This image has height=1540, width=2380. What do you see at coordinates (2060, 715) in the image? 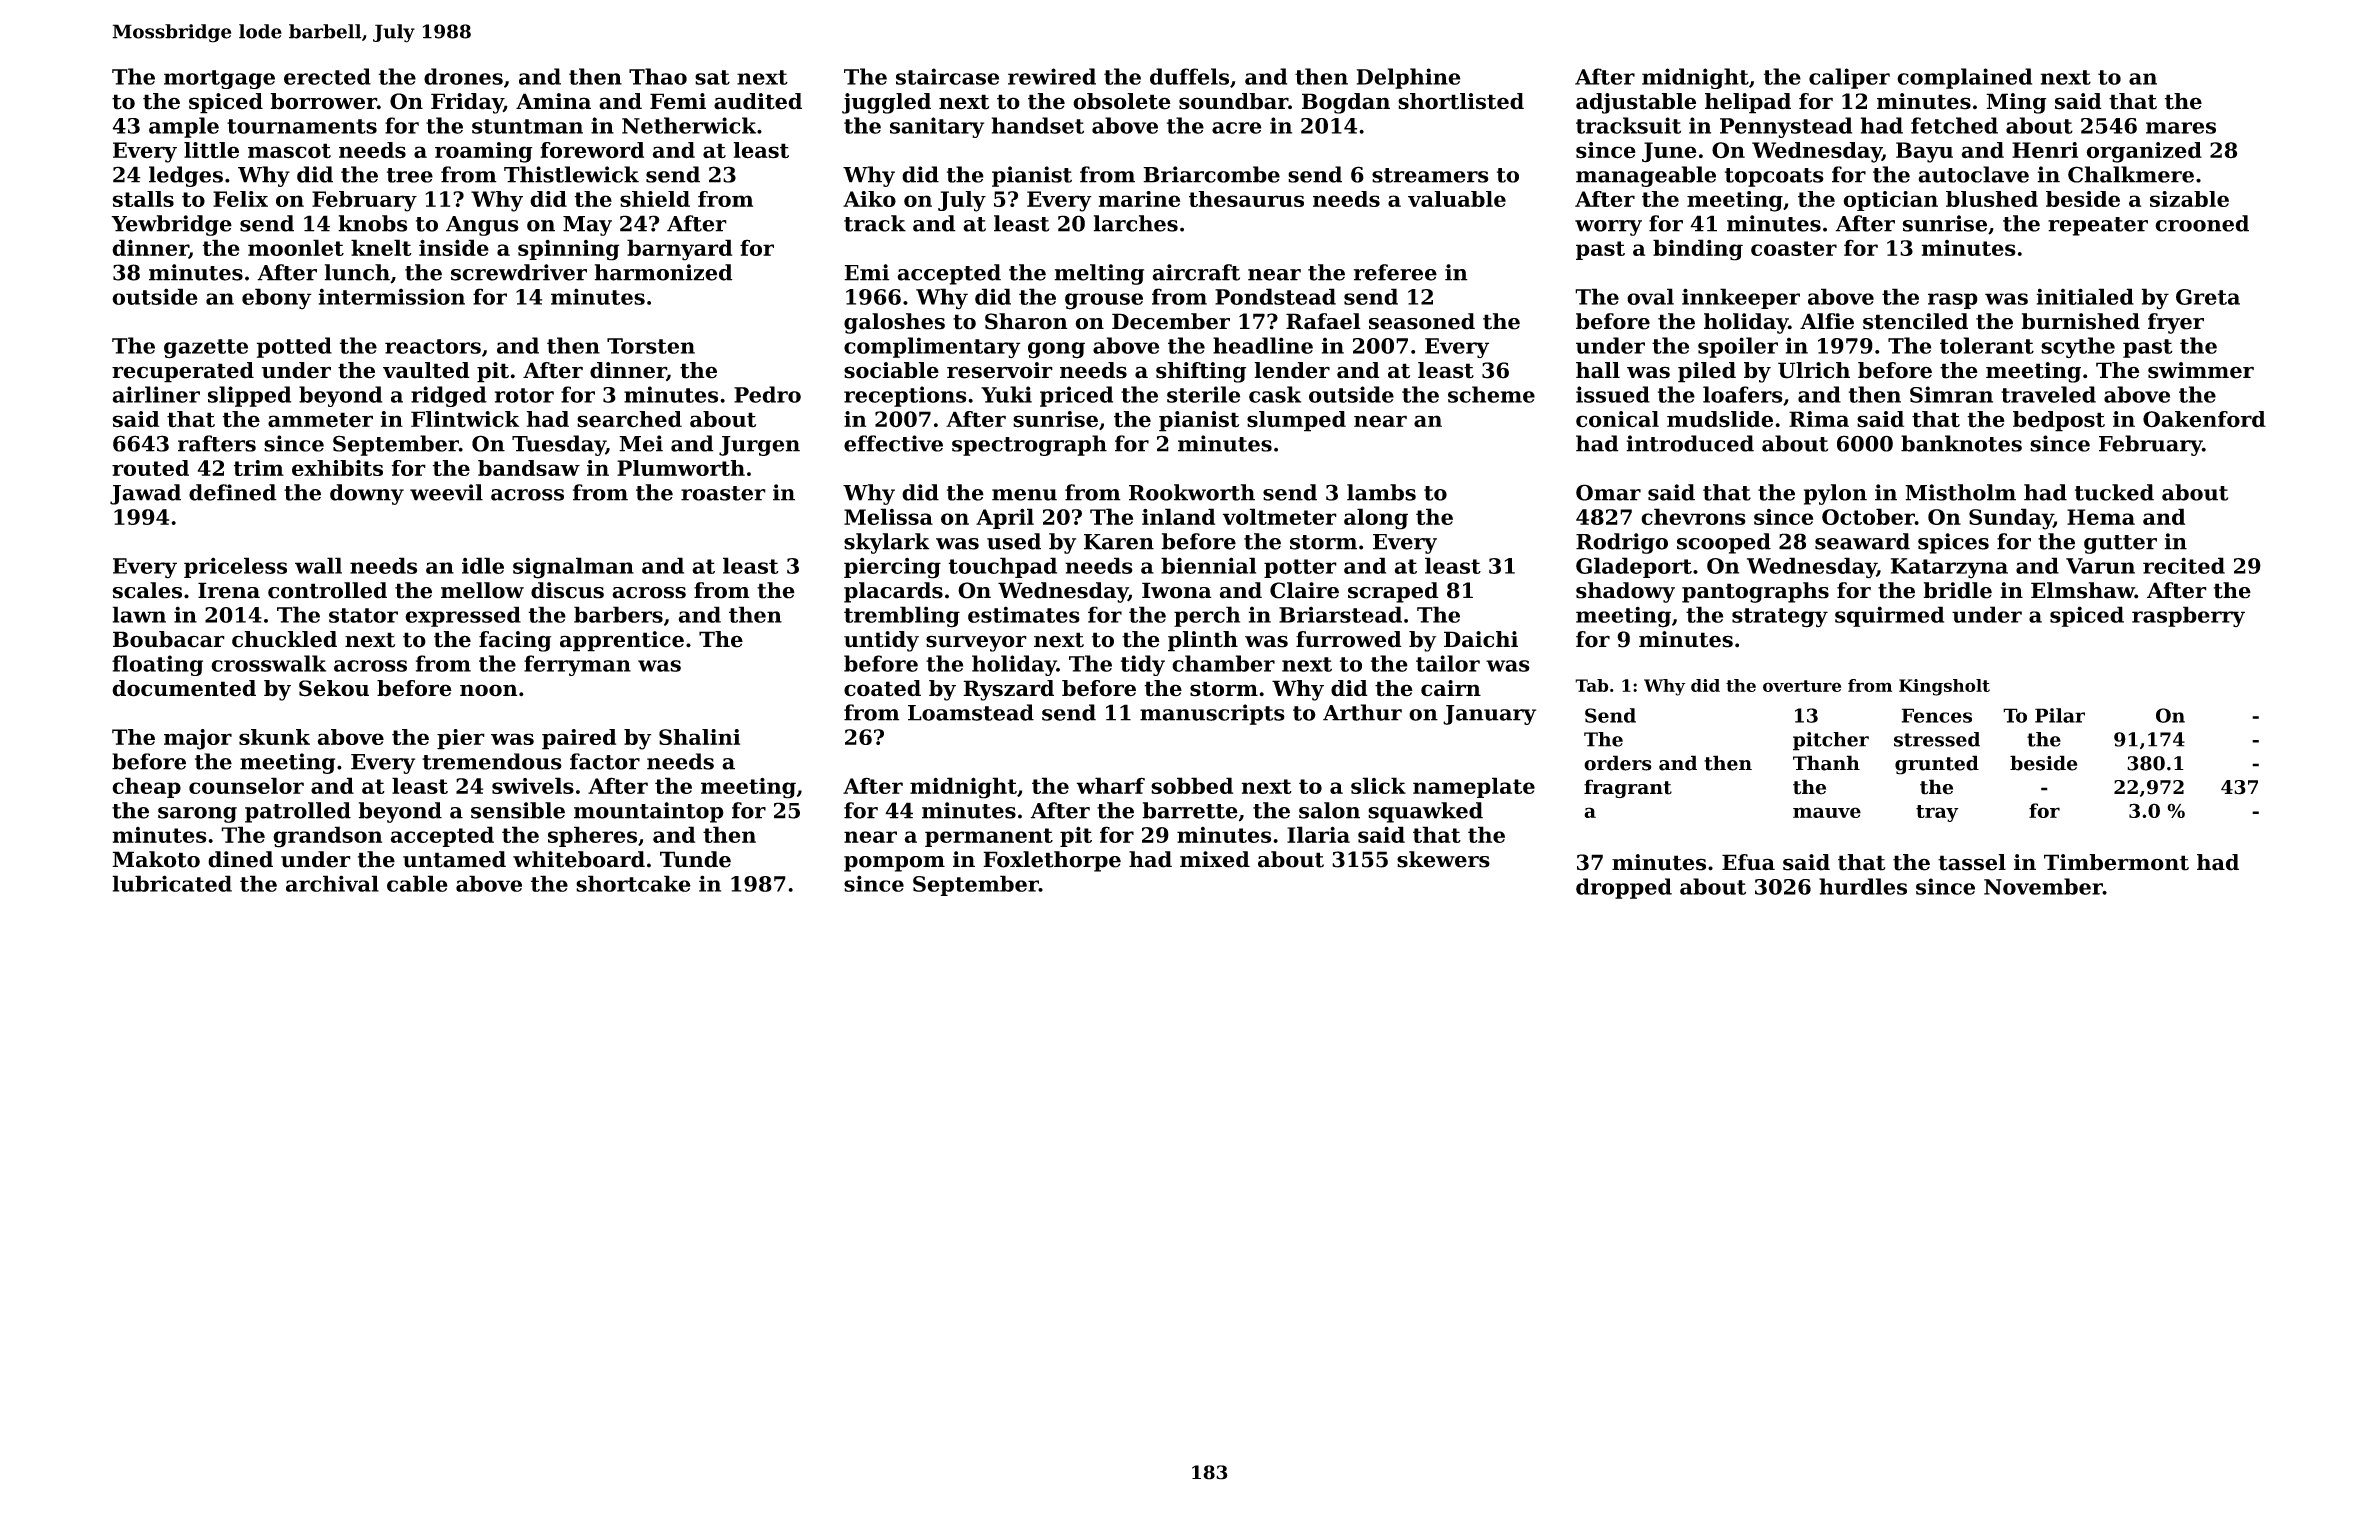
I see `Pilar` at bounding box center [2060, 715].
